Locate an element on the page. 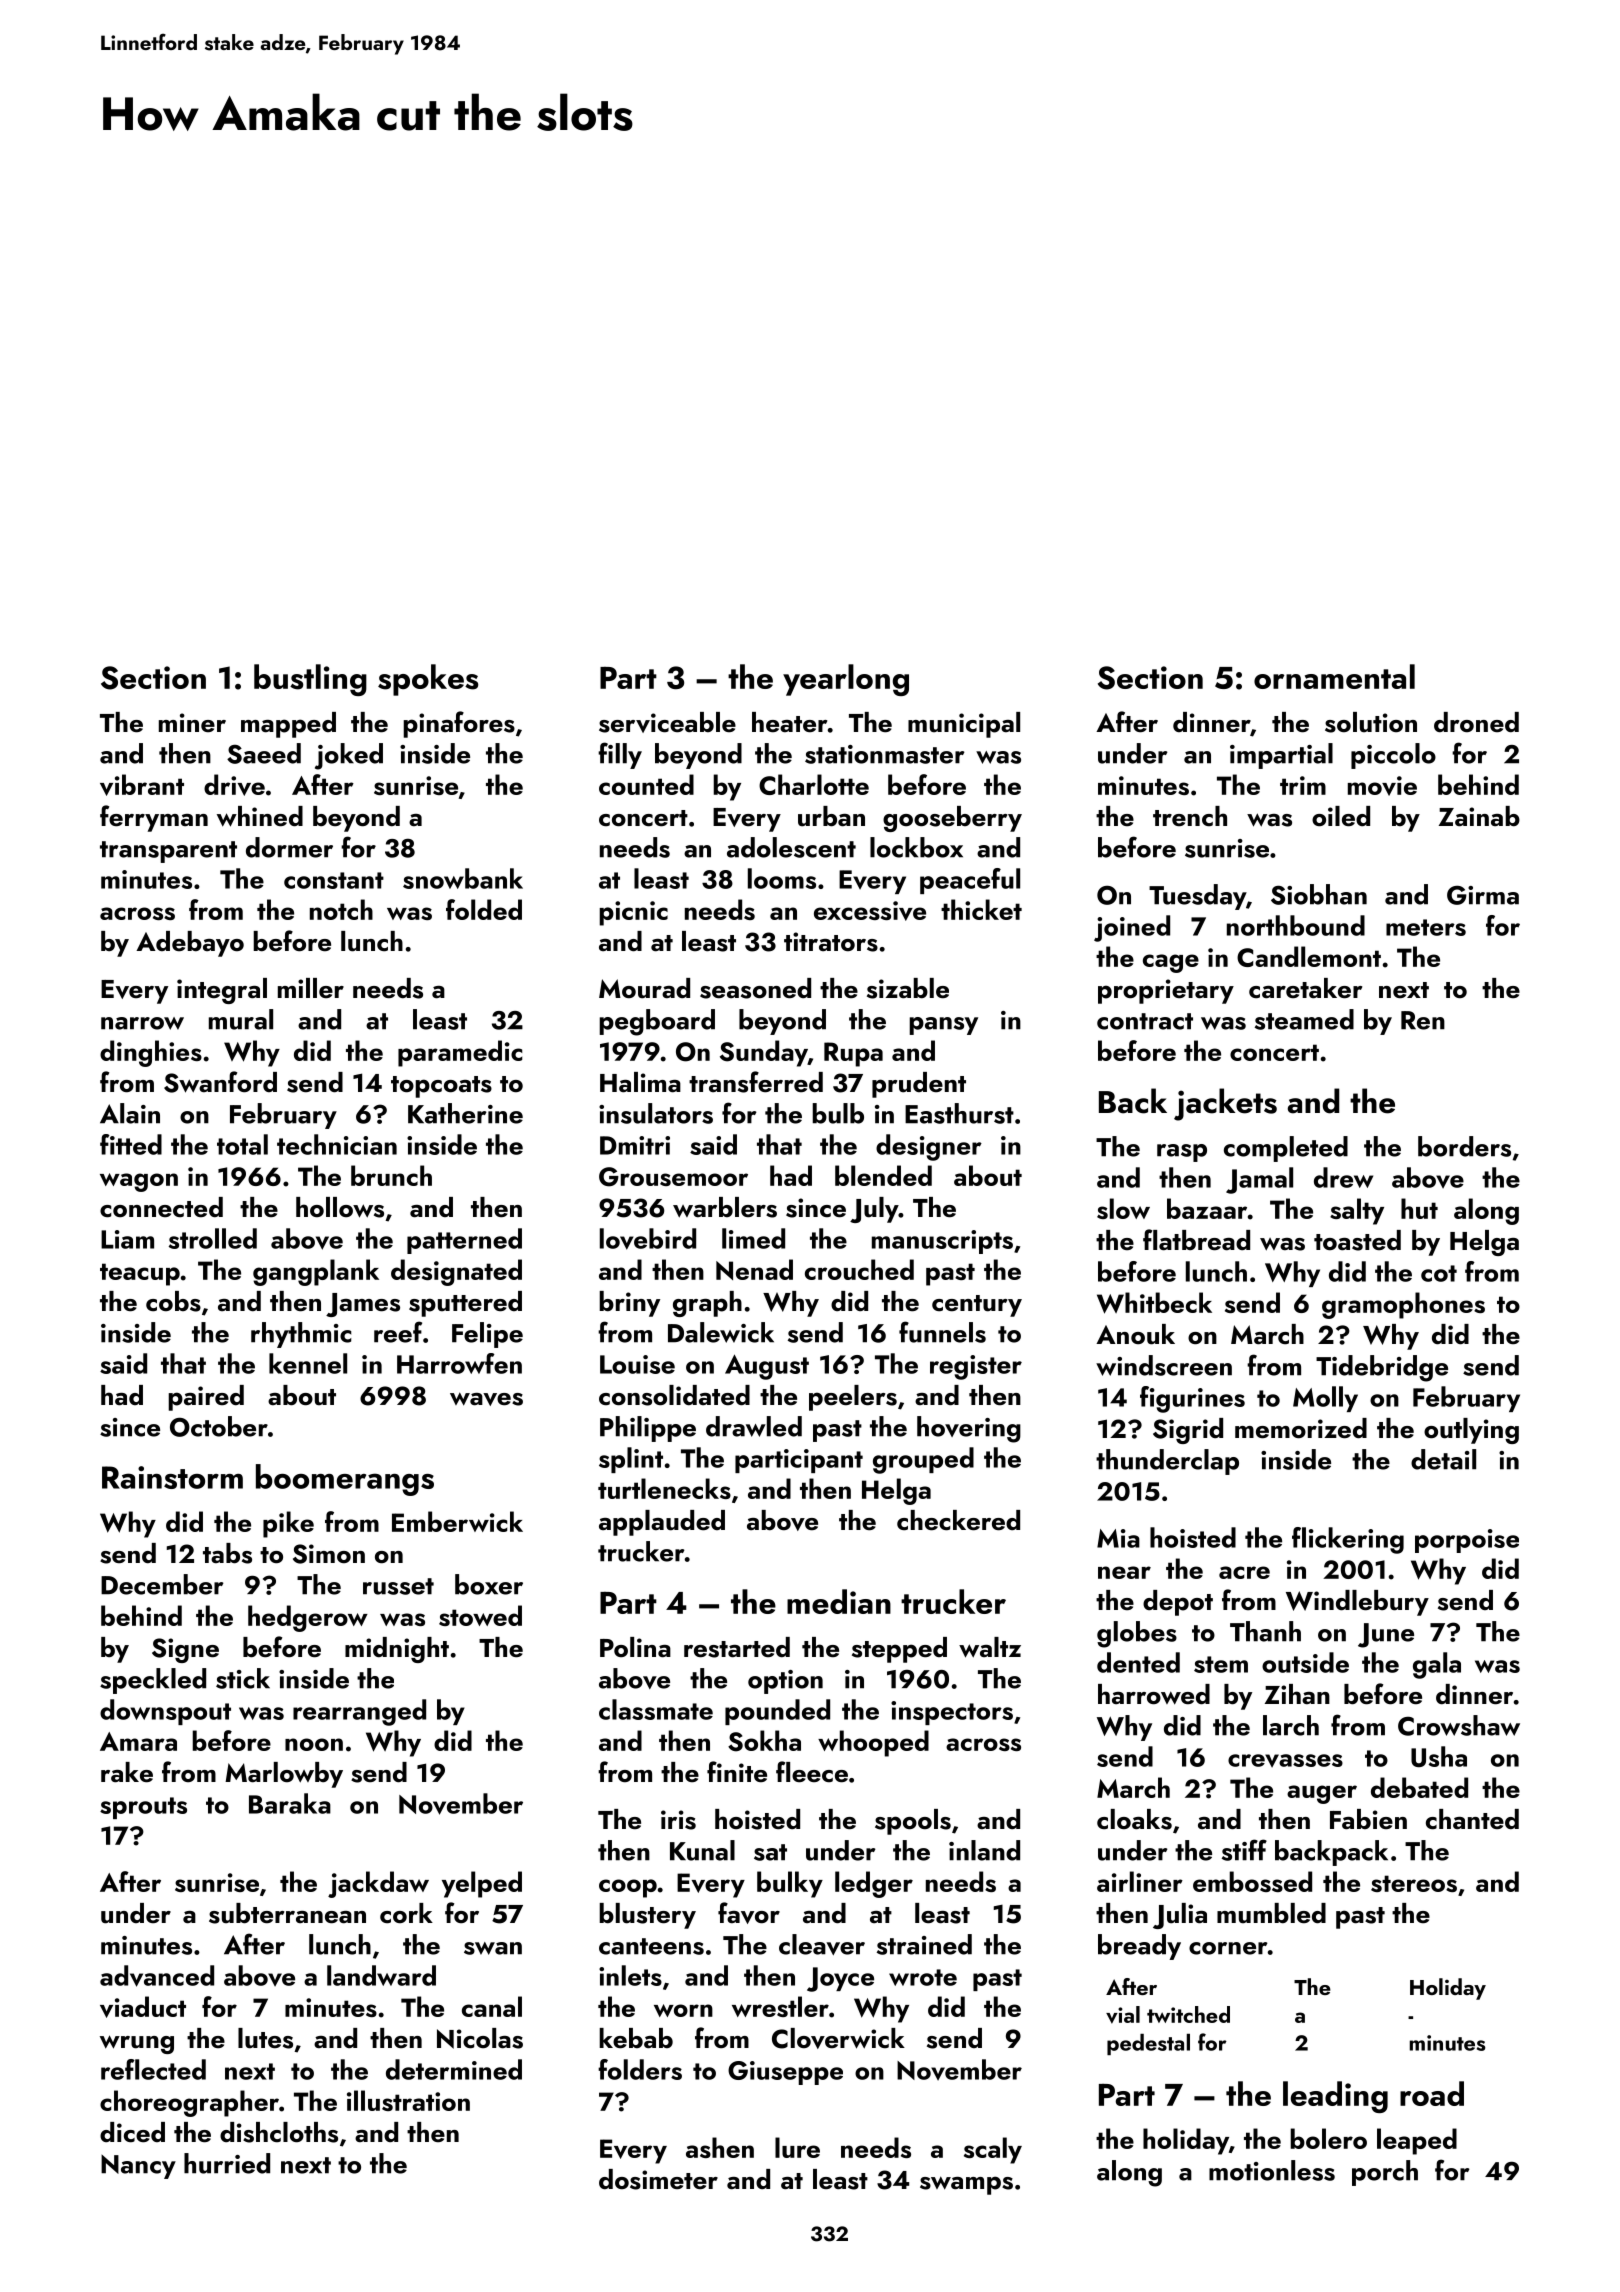 The image size is (1620, 2292). median is located at coordinates (839, 1601).
